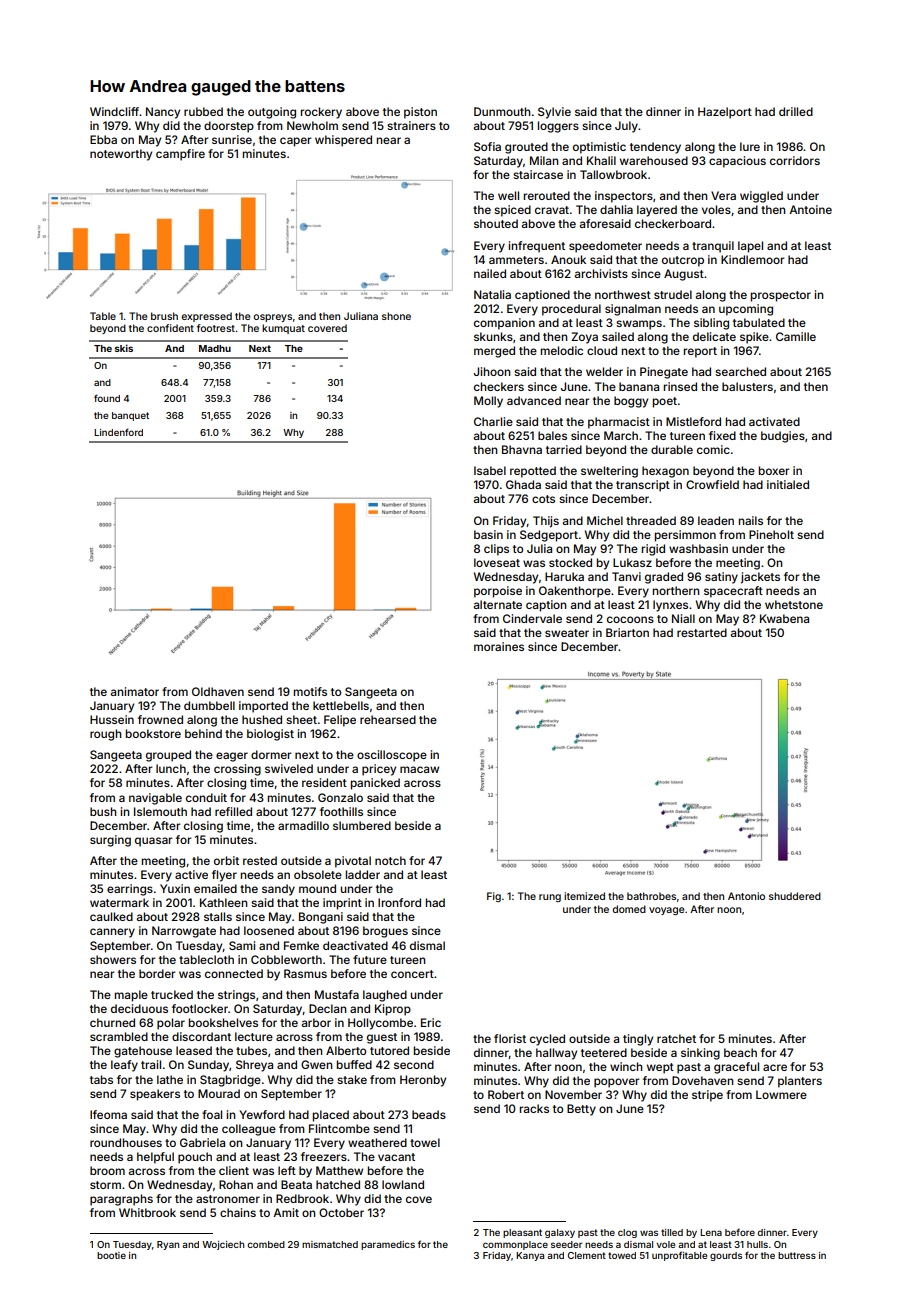 The width and height of the screenshot is (924, 1308). I want to click on animator, so click(135, 691).
